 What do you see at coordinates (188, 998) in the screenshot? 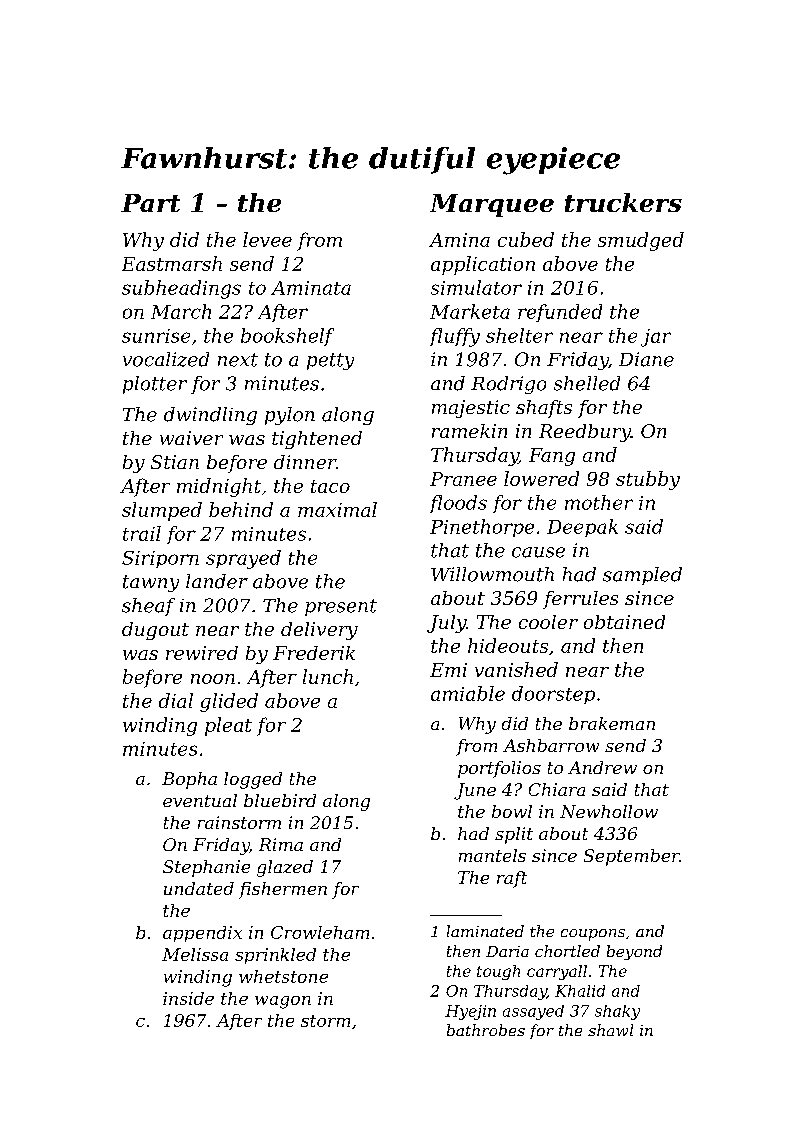
I see `inside` at bounding box center [188, 998].
